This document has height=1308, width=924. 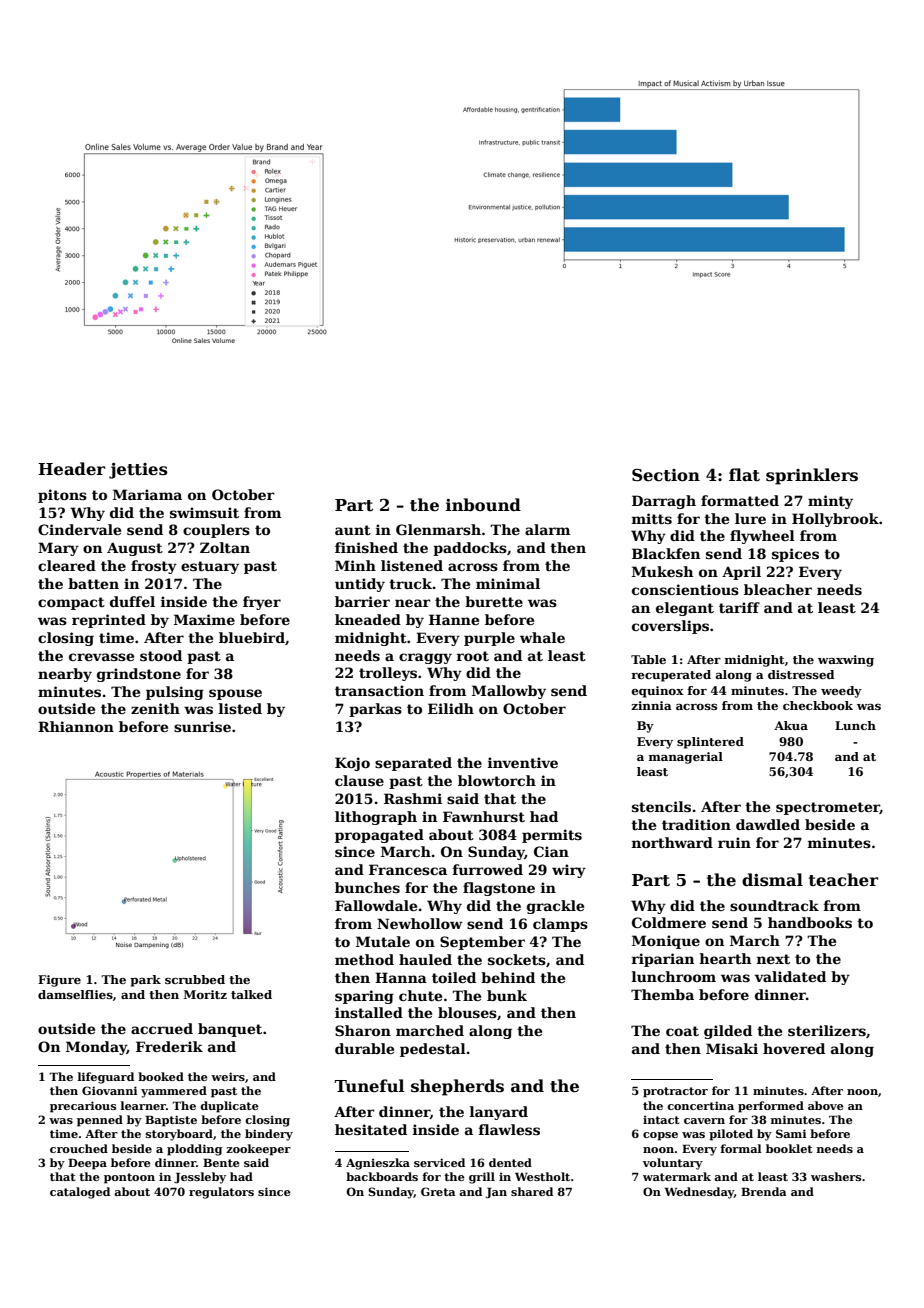 I want to click on Sami, so click(x=791, y=1133).
